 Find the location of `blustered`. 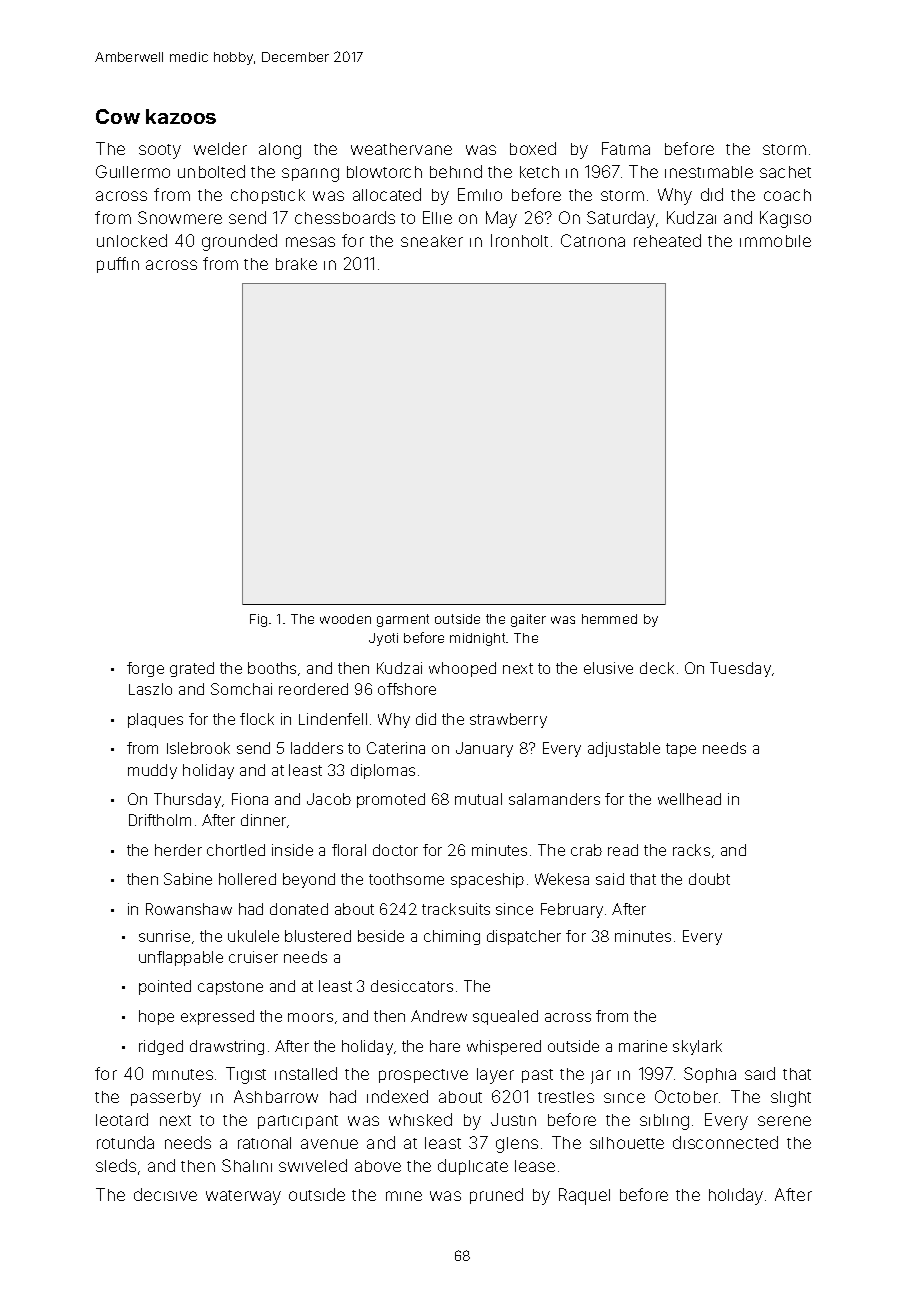

blustered is located at coordinates (318, 936).
